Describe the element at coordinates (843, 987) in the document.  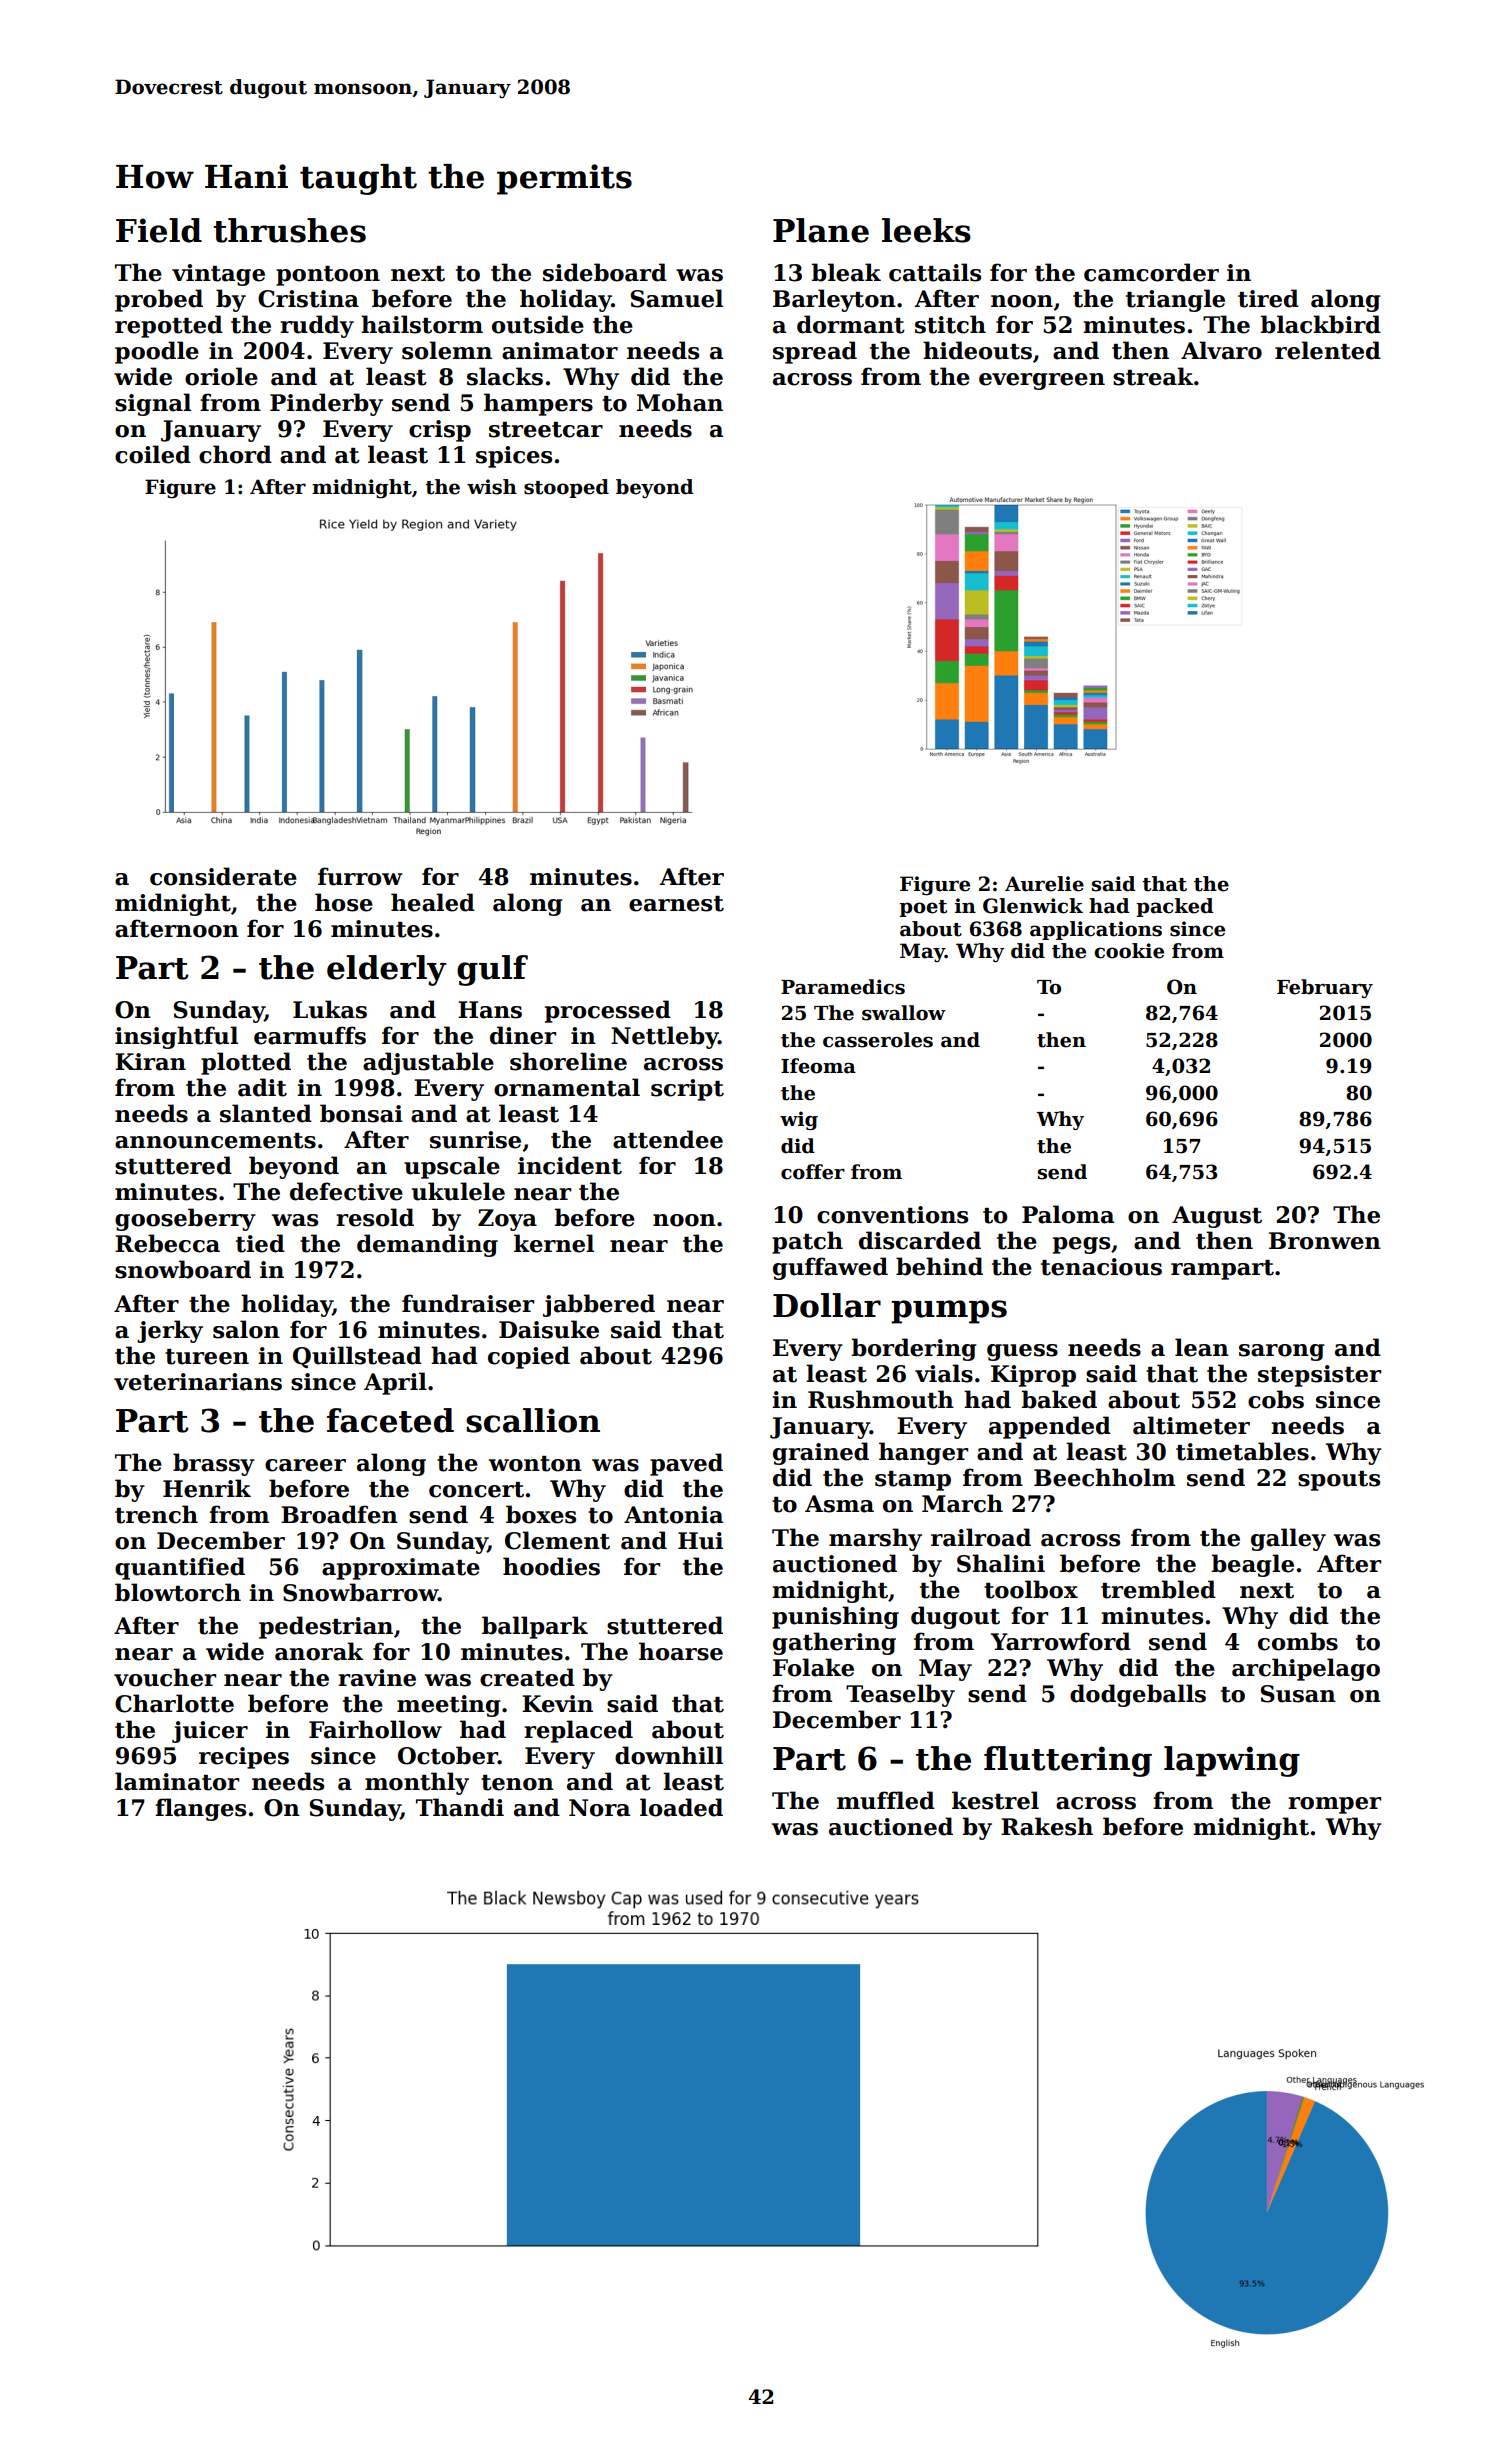
I see `Paramedics` at that location.
